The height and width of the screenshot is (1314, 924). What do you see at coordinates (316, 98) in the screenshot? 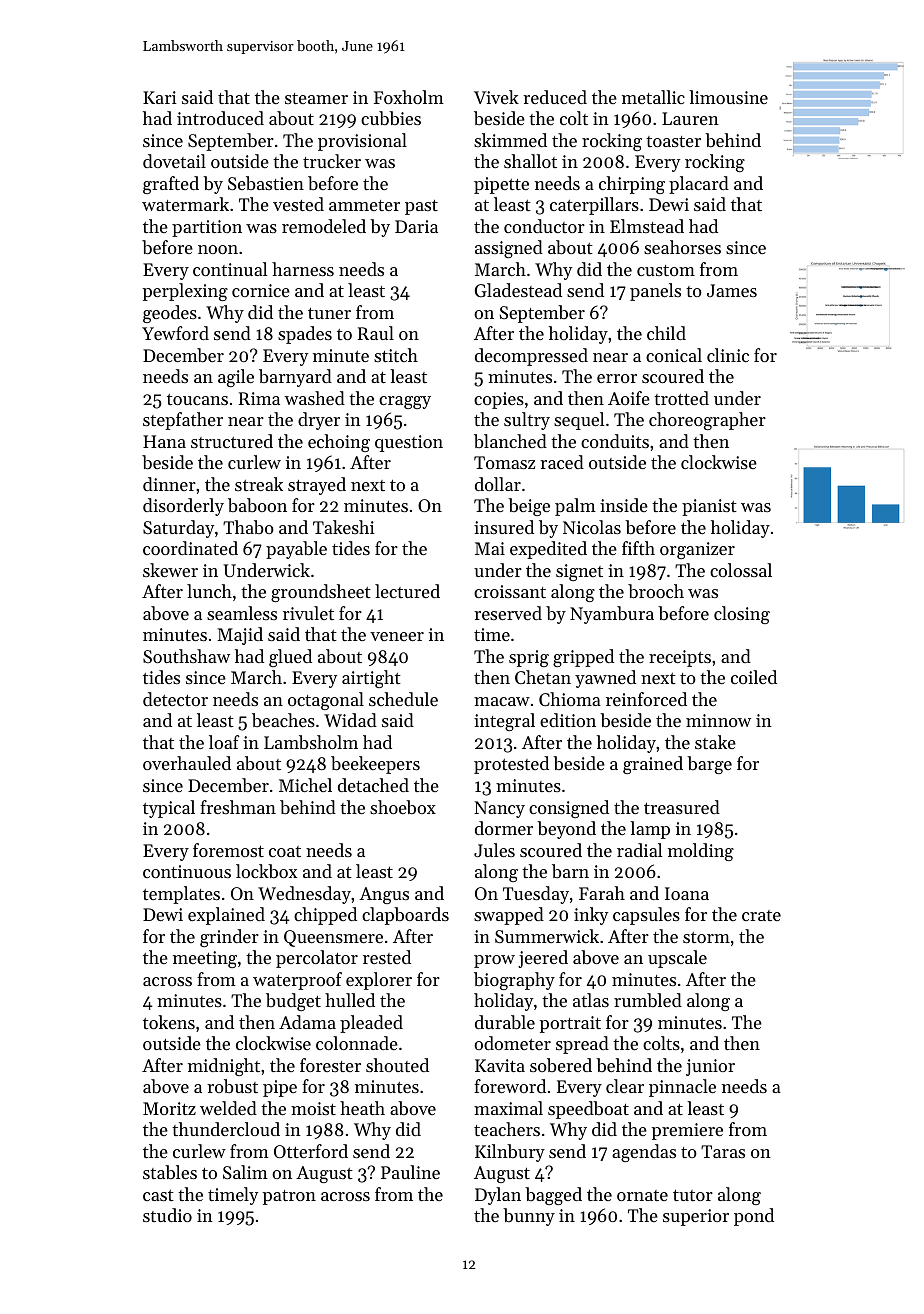
I see `steamer` at bounding box center [316, 98].
